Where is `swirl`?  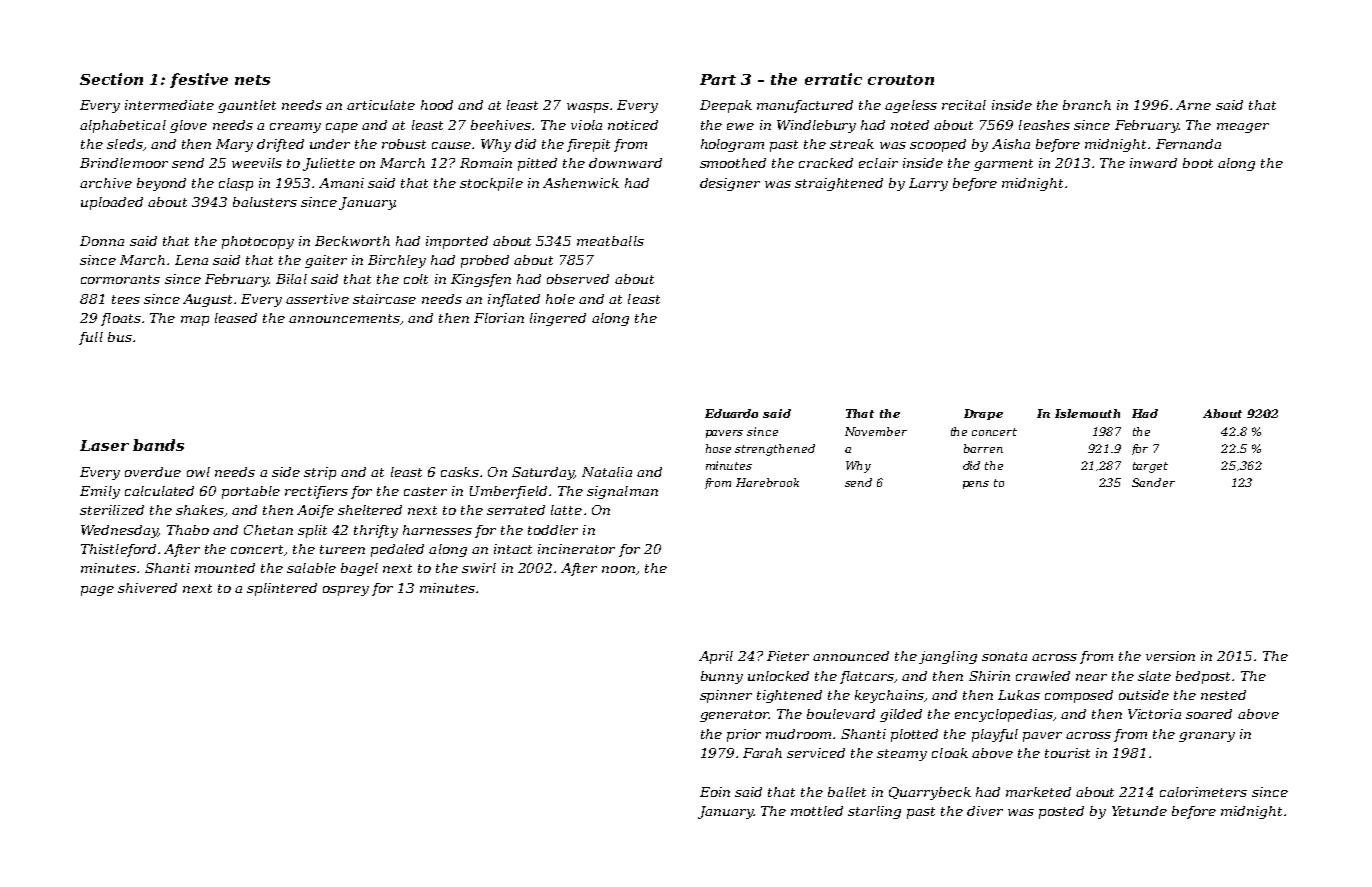
swirl is located at coordinates (479, 568).
